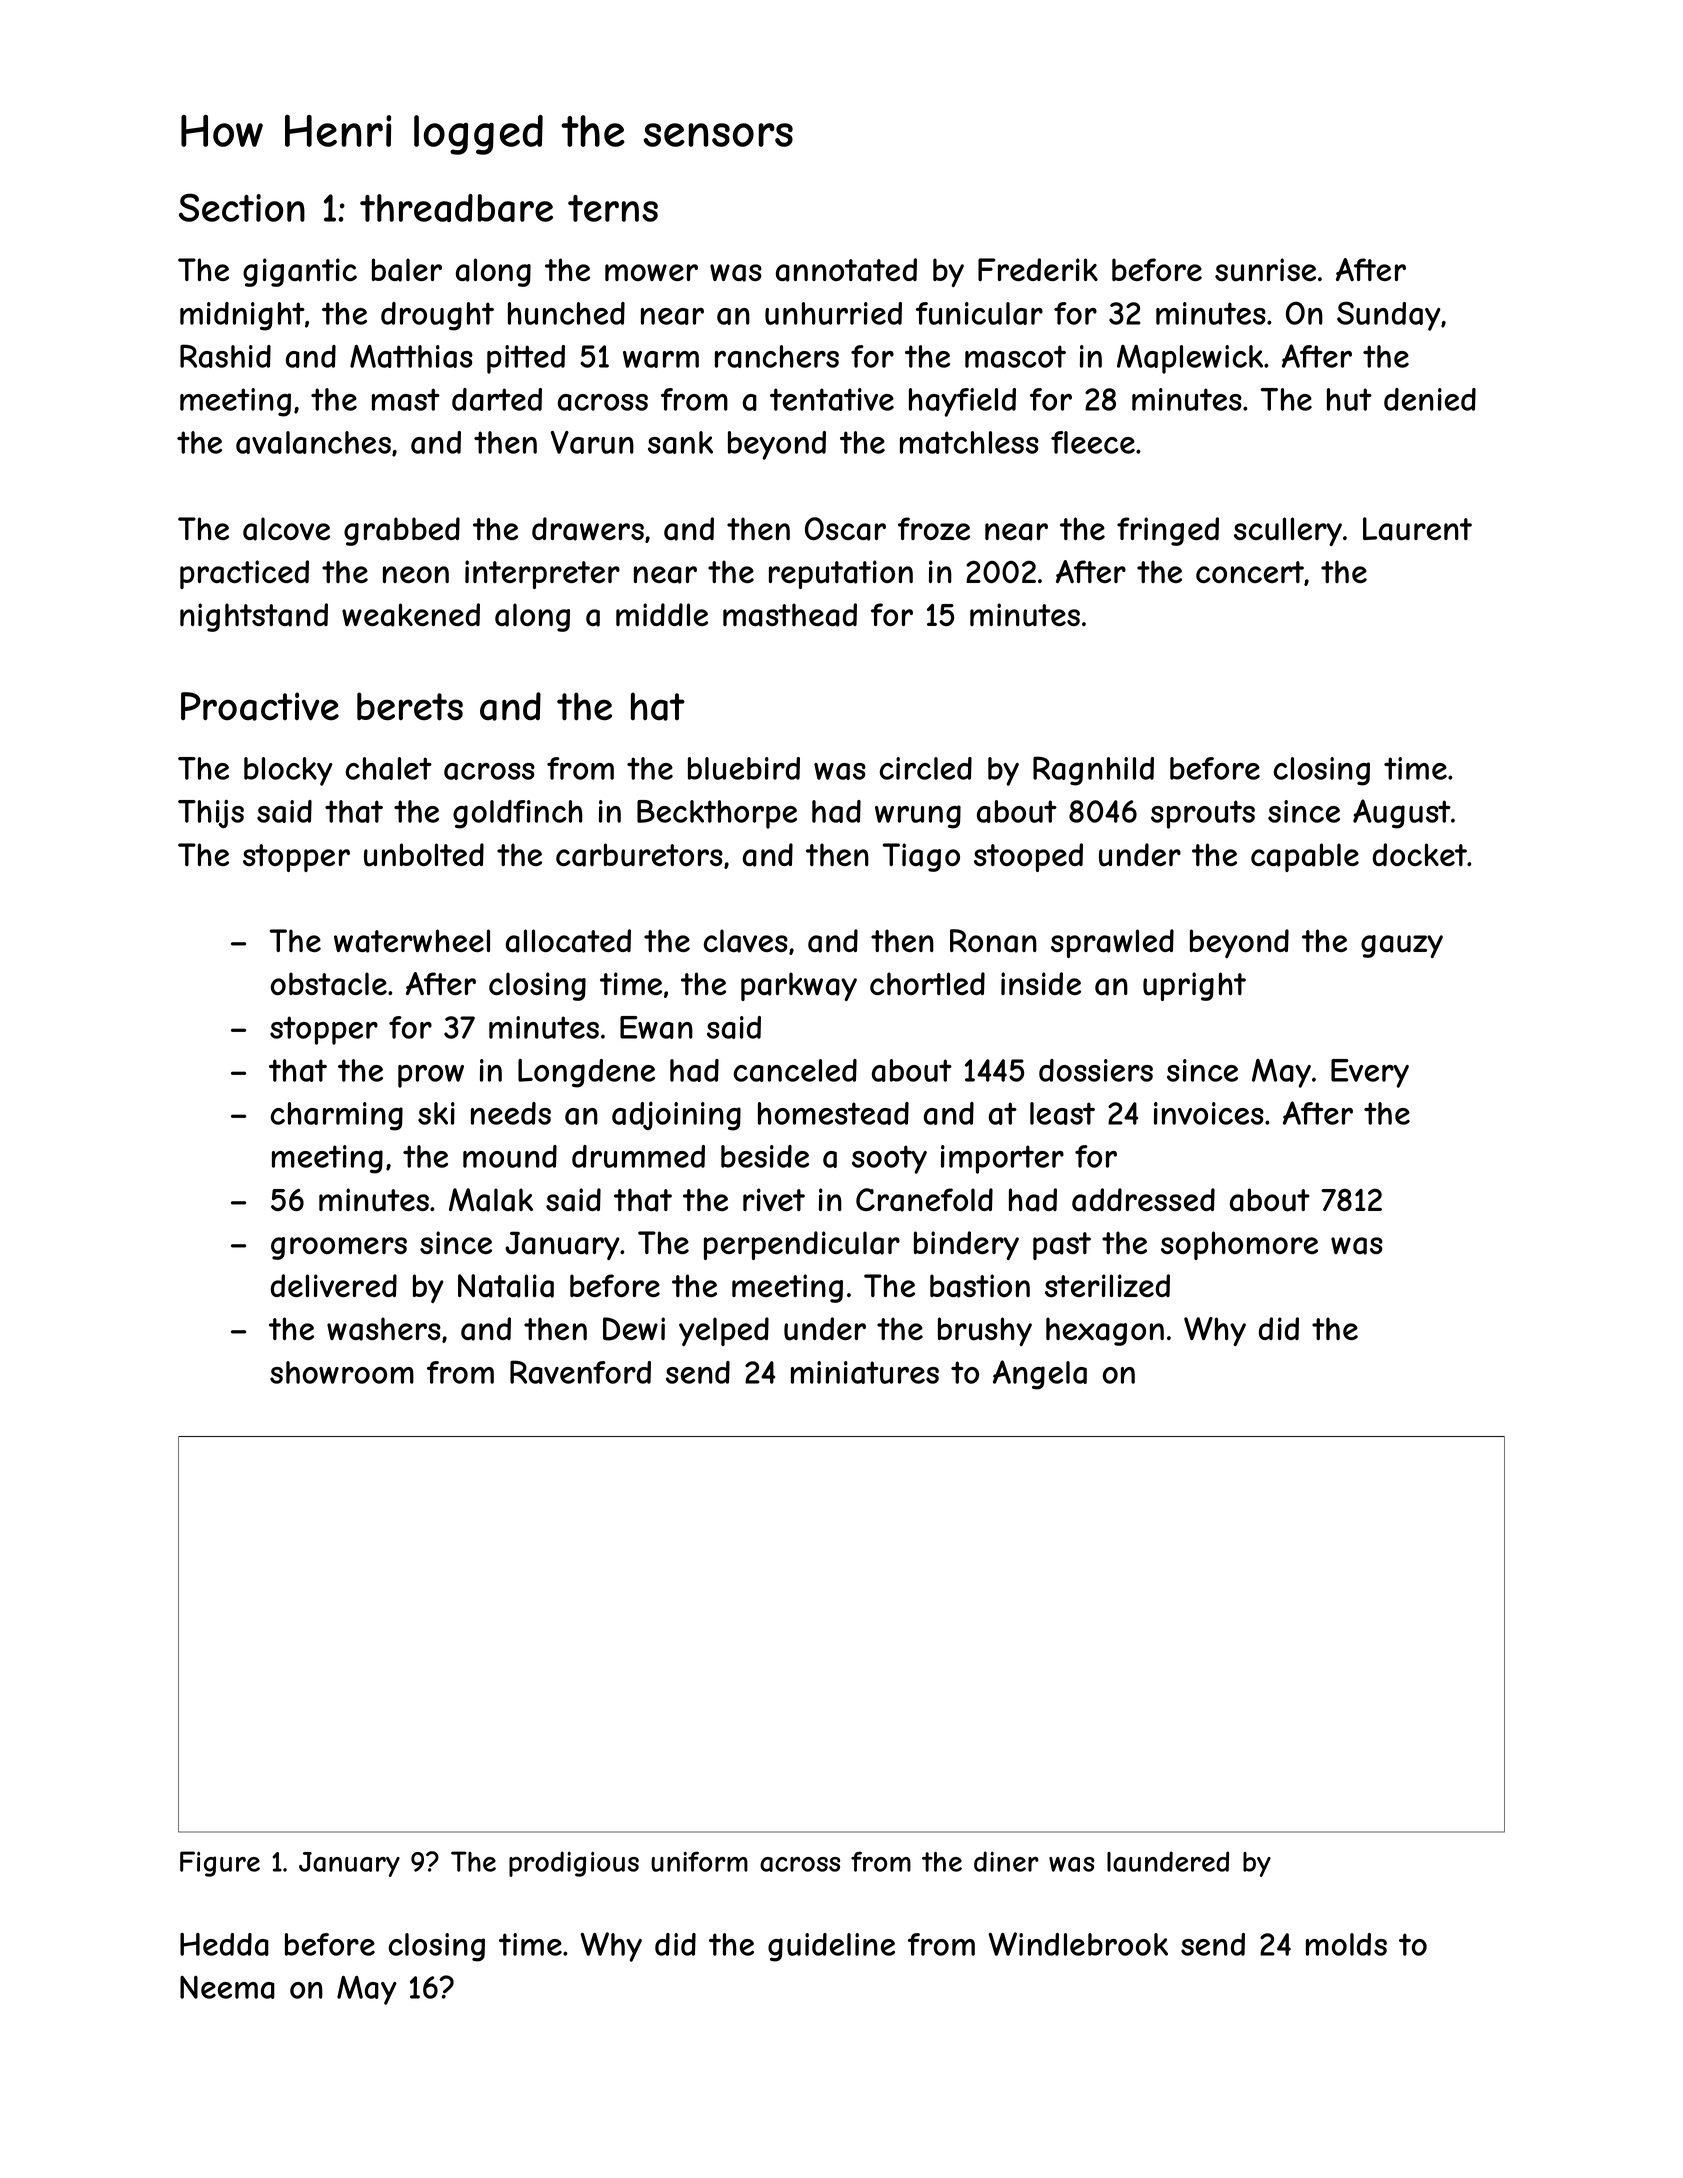  I want to click on Figure, so click(220, 1864).
